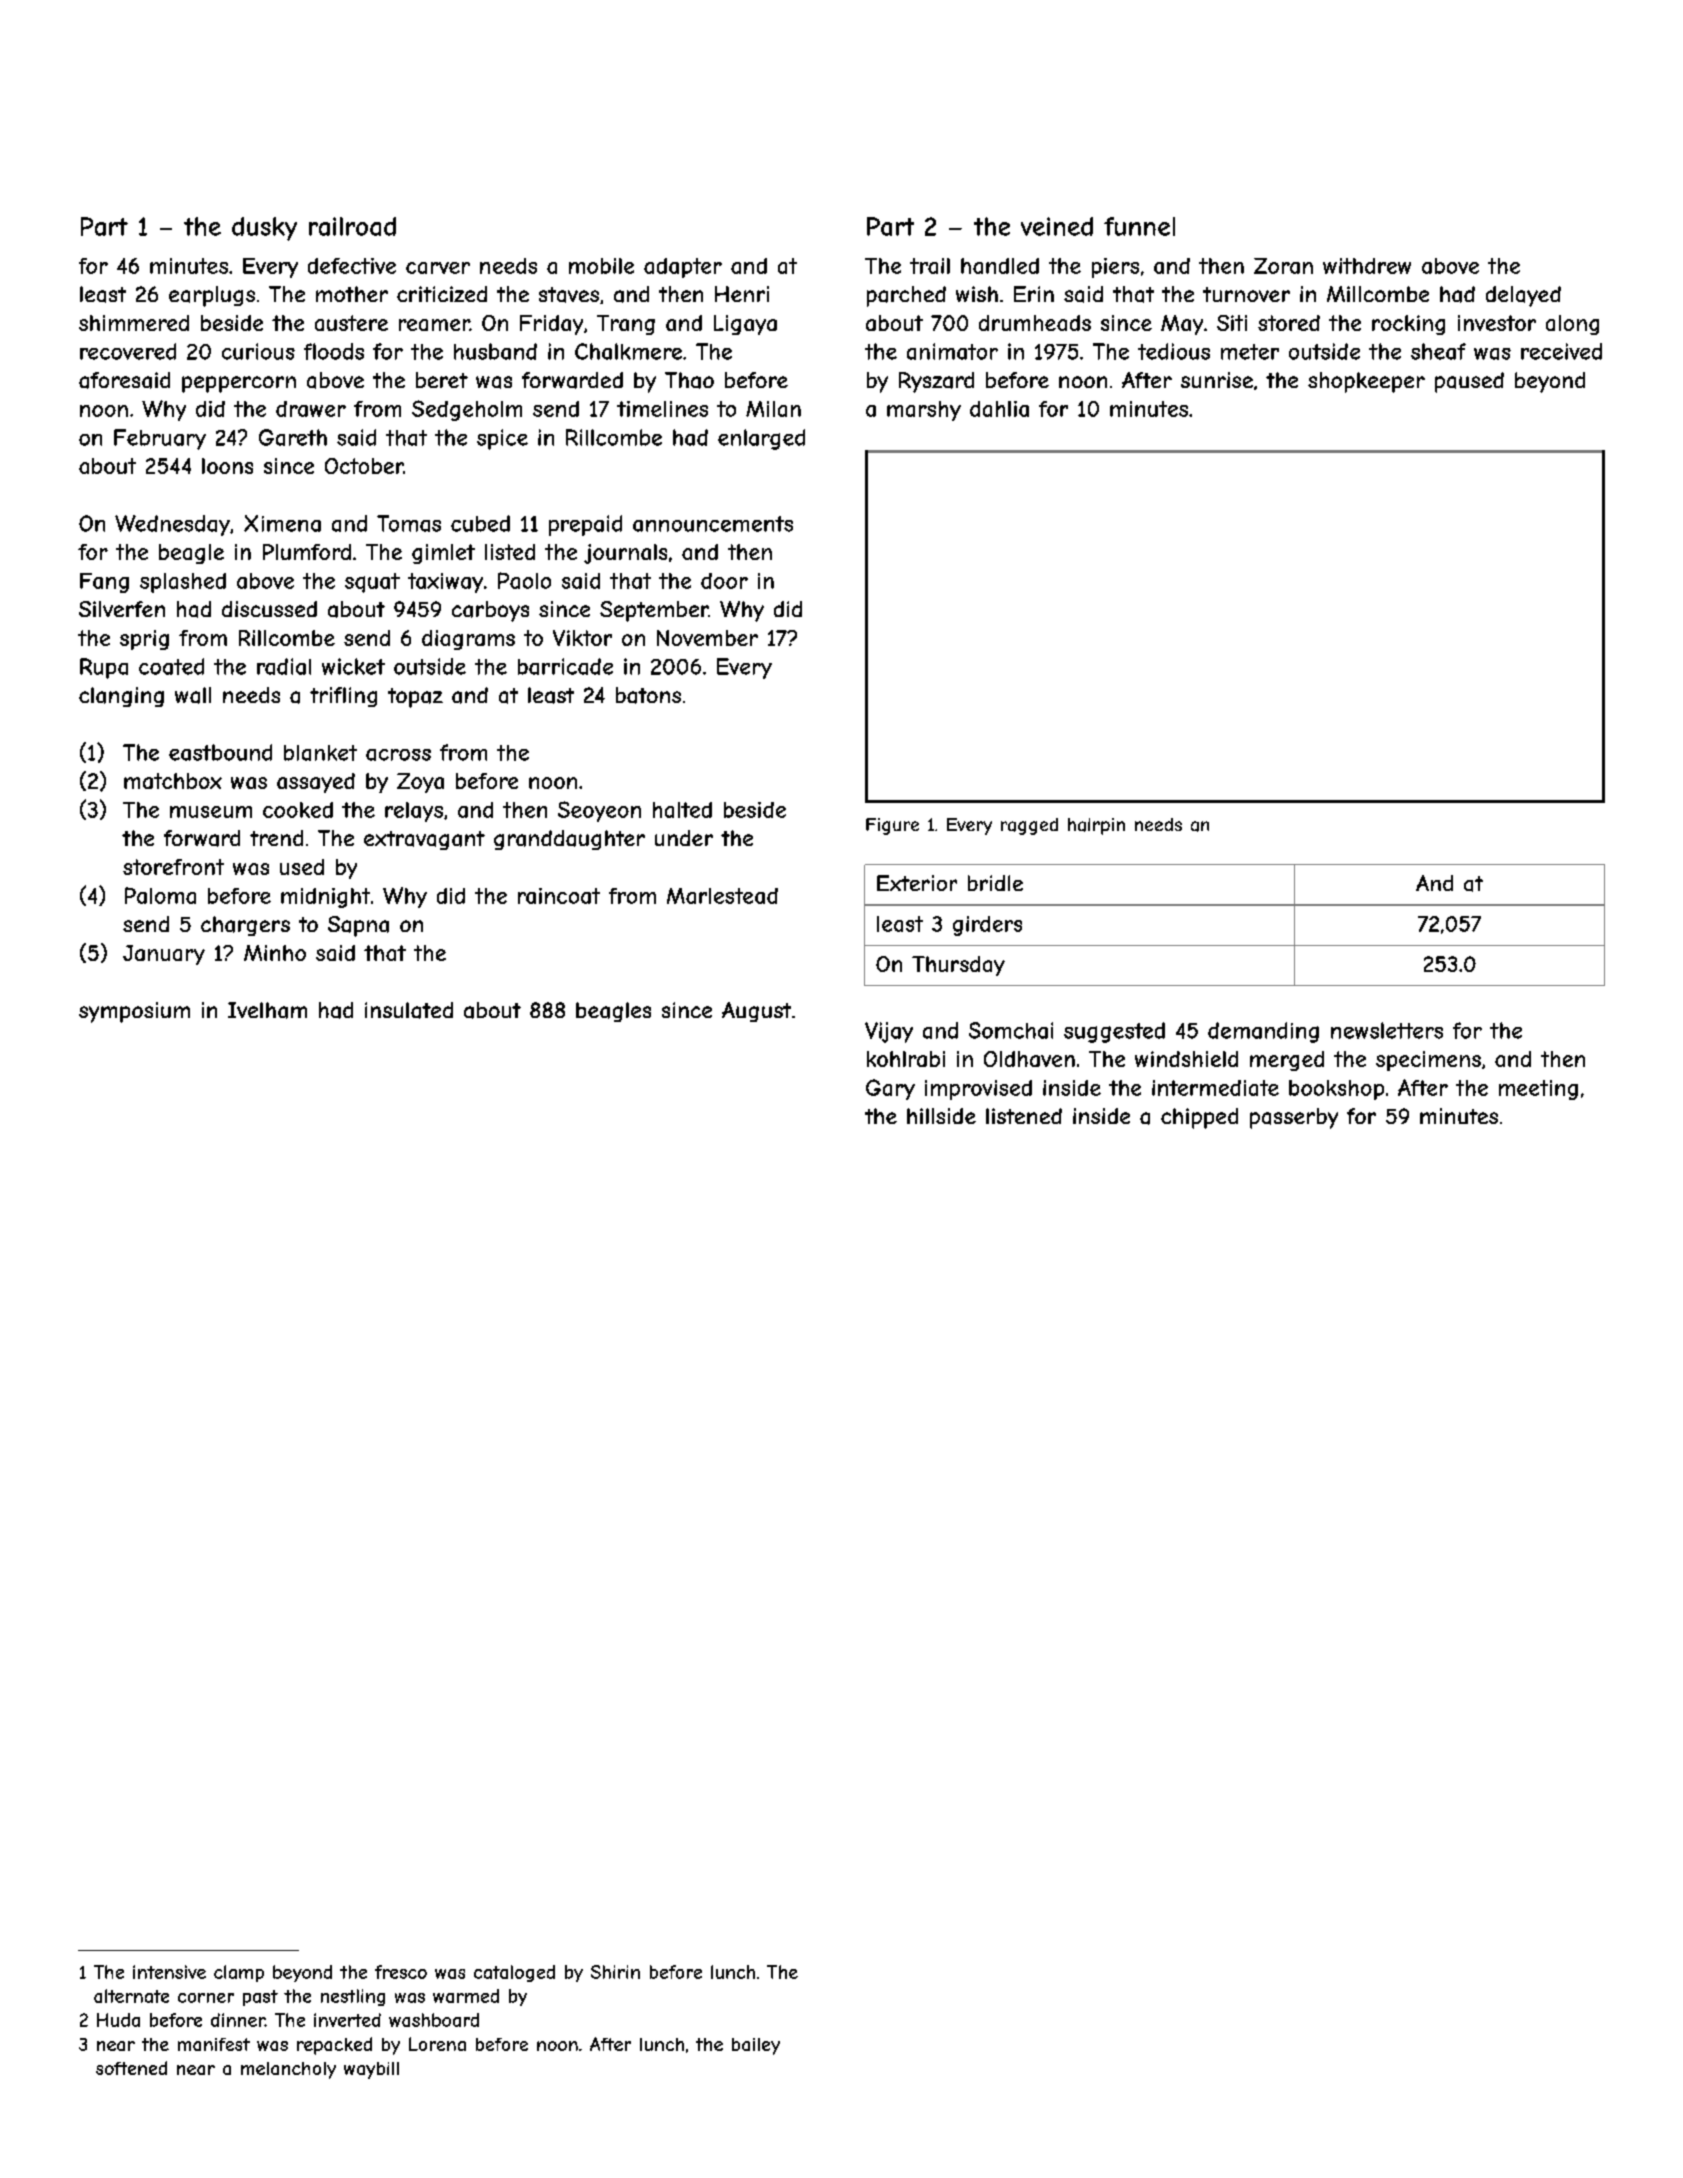  Describe the element at coordinates (316, 783) in the screenshot. I see `assayed` at that location.
